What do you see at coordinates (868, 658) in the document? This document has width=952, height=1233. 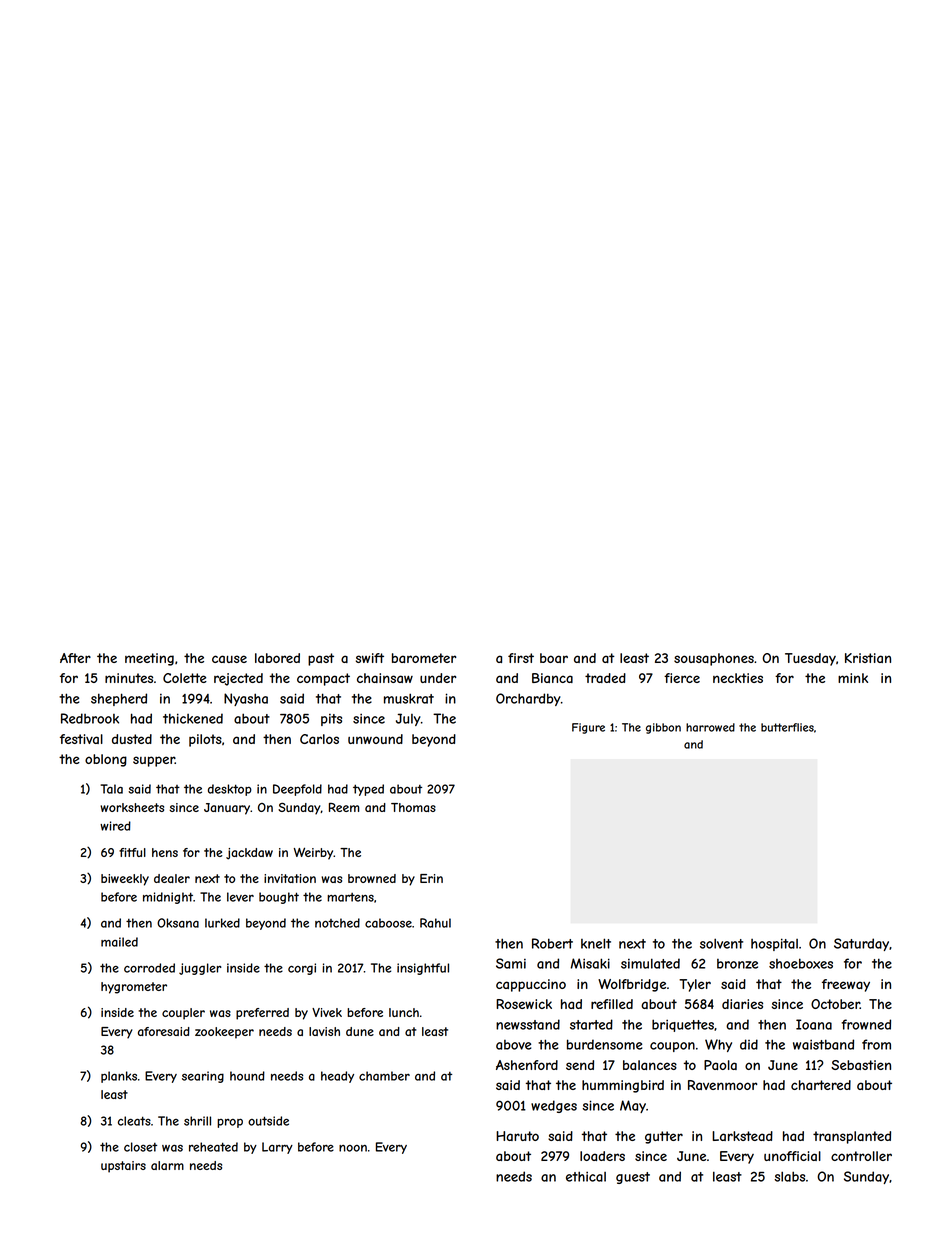 I see `Kristian` at bounding box center [868, 658].
